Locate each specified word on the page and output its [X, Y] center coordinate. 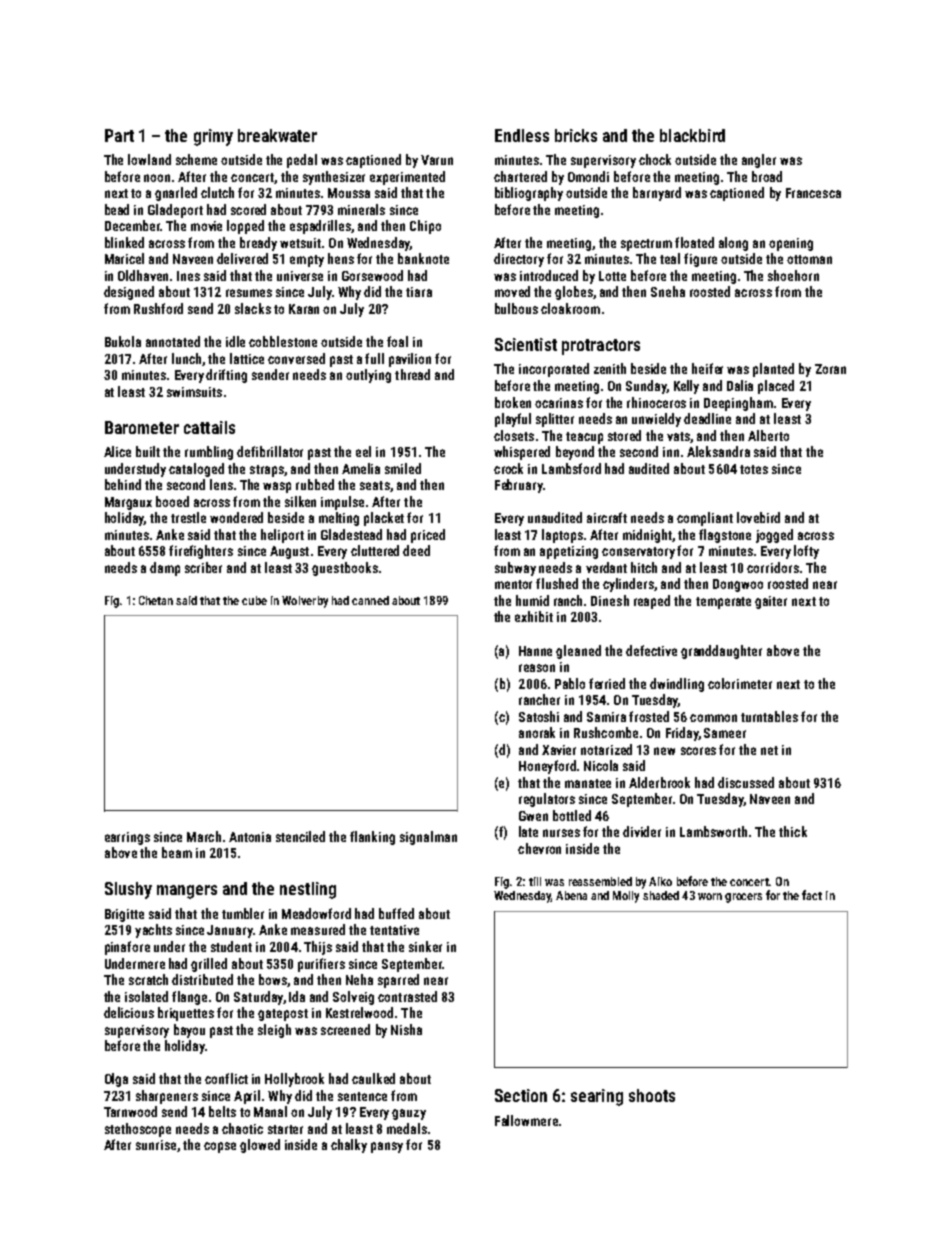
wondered [236, 517]
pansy [387, 1147]
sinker [425, 946]
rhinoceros [656, 402]
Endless [522, 135]
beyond [575, 453]
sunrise [156, 1145]
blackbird [692, 135]
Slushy [128, 890]
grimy [213, 137]
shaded [661, 895]
